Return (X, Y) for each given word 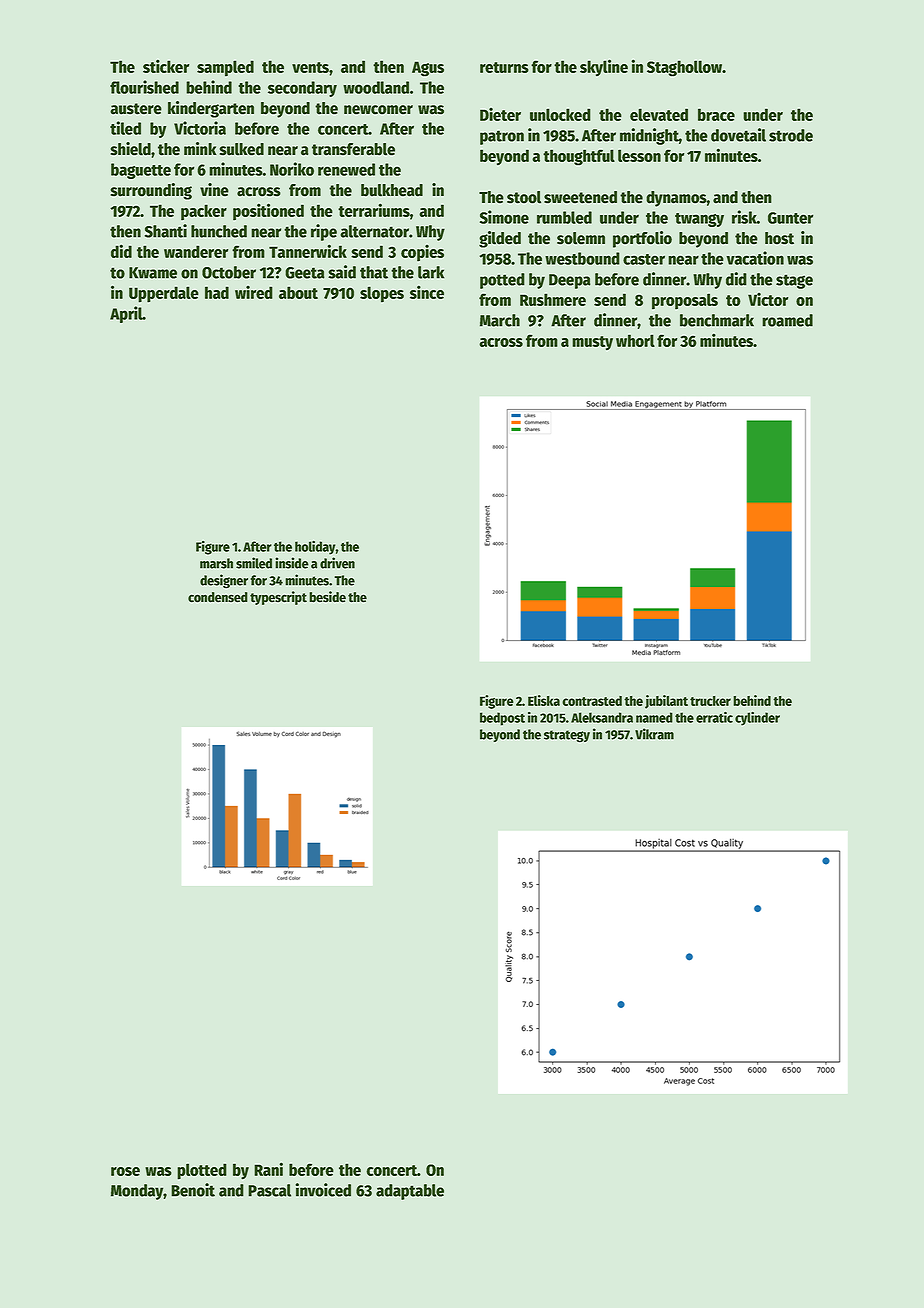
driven (337, 563)
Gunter (790, 218)
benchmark (717, 320)
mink (200, 148)
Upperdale (164, 294)
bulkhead (392, 190)
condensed (218, 597)
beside (327, 597)
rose (125, 1171)
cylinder (757, 719)
